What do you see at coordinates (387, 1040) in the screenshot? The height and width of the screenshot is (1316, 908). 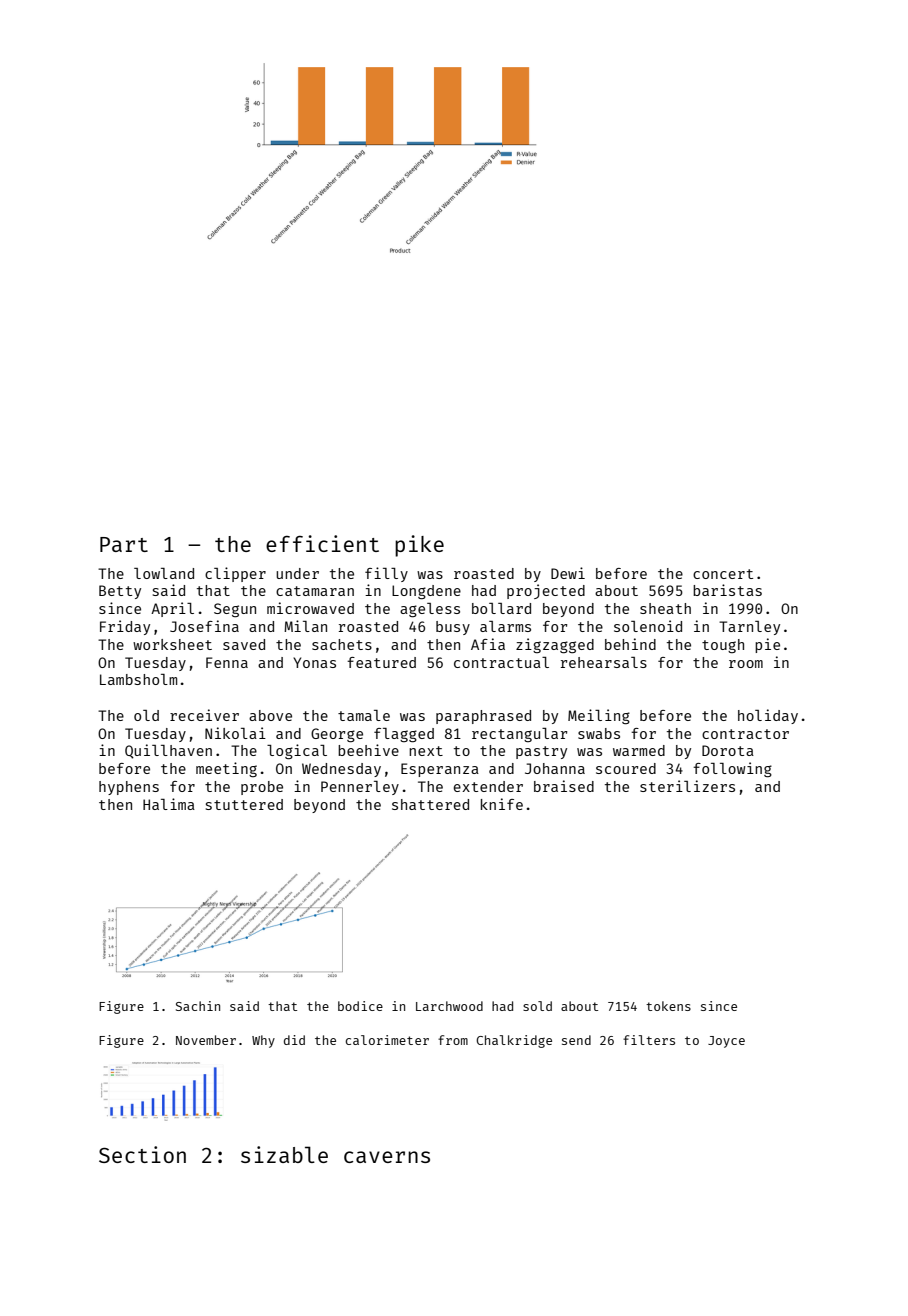 I see `calorimeter` at bounding box center [387, 1040].
